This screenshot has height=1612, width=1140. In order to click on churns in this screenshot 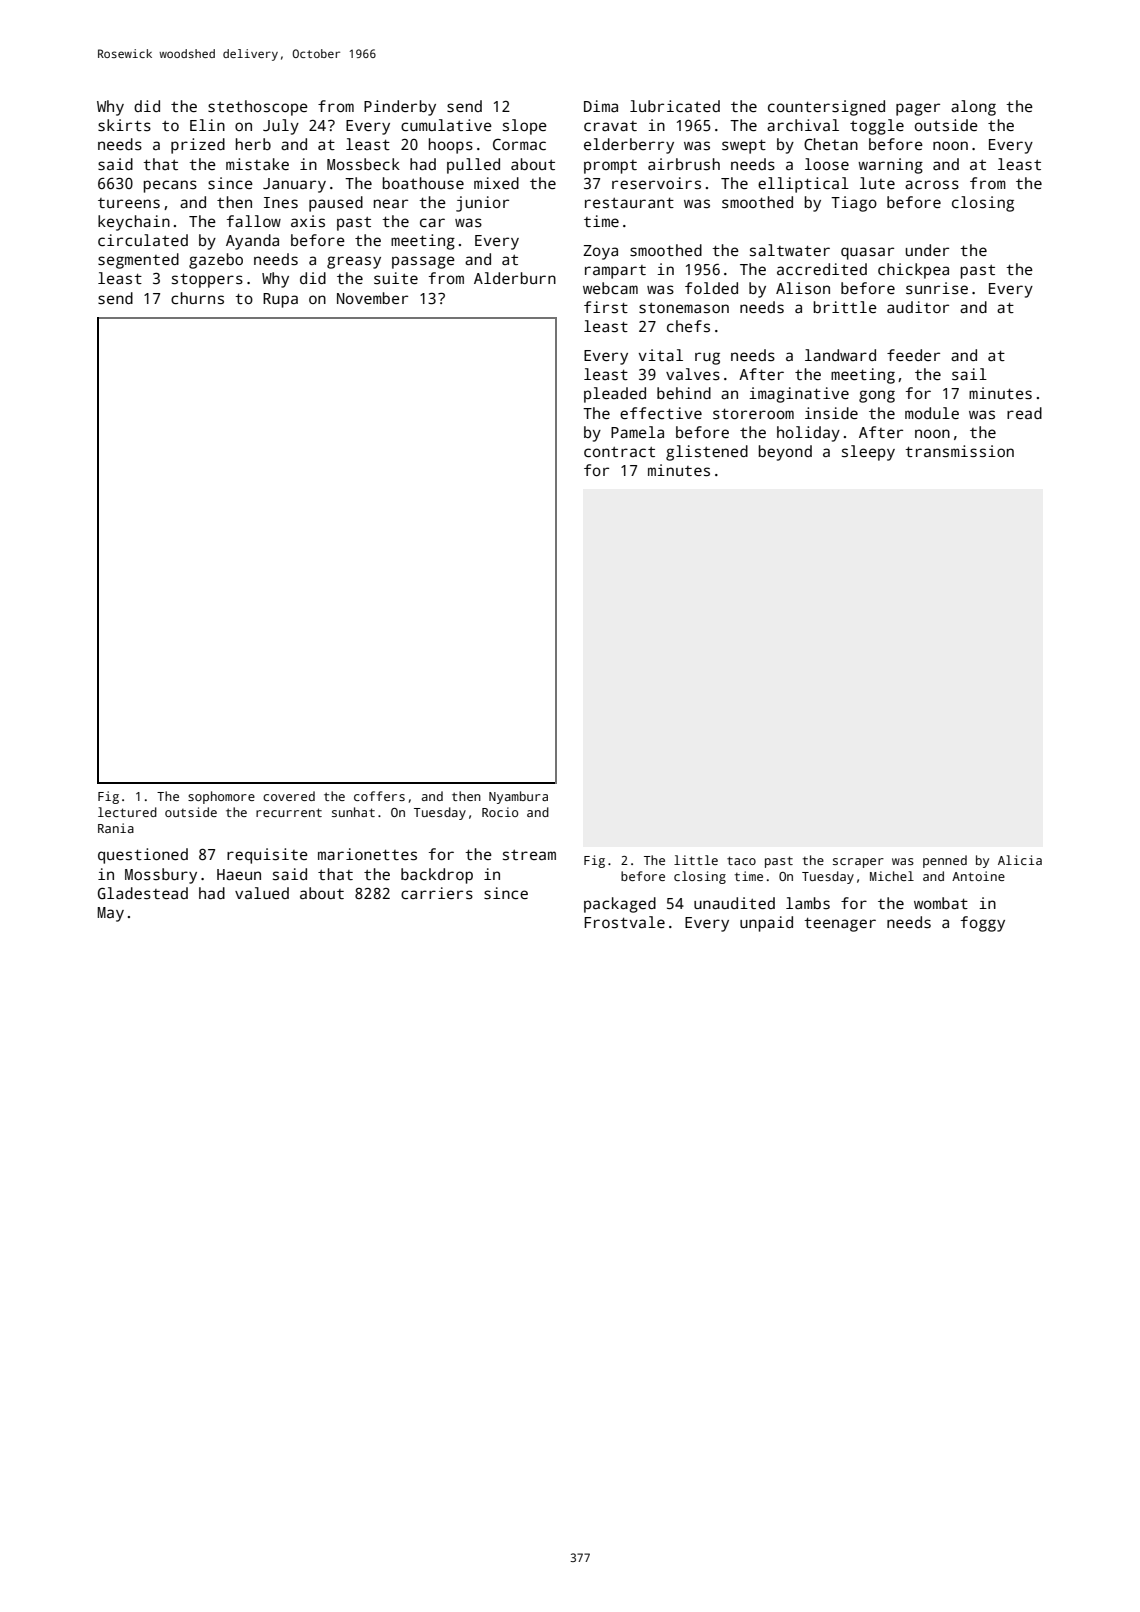, I will do `click(197, 298)`.
